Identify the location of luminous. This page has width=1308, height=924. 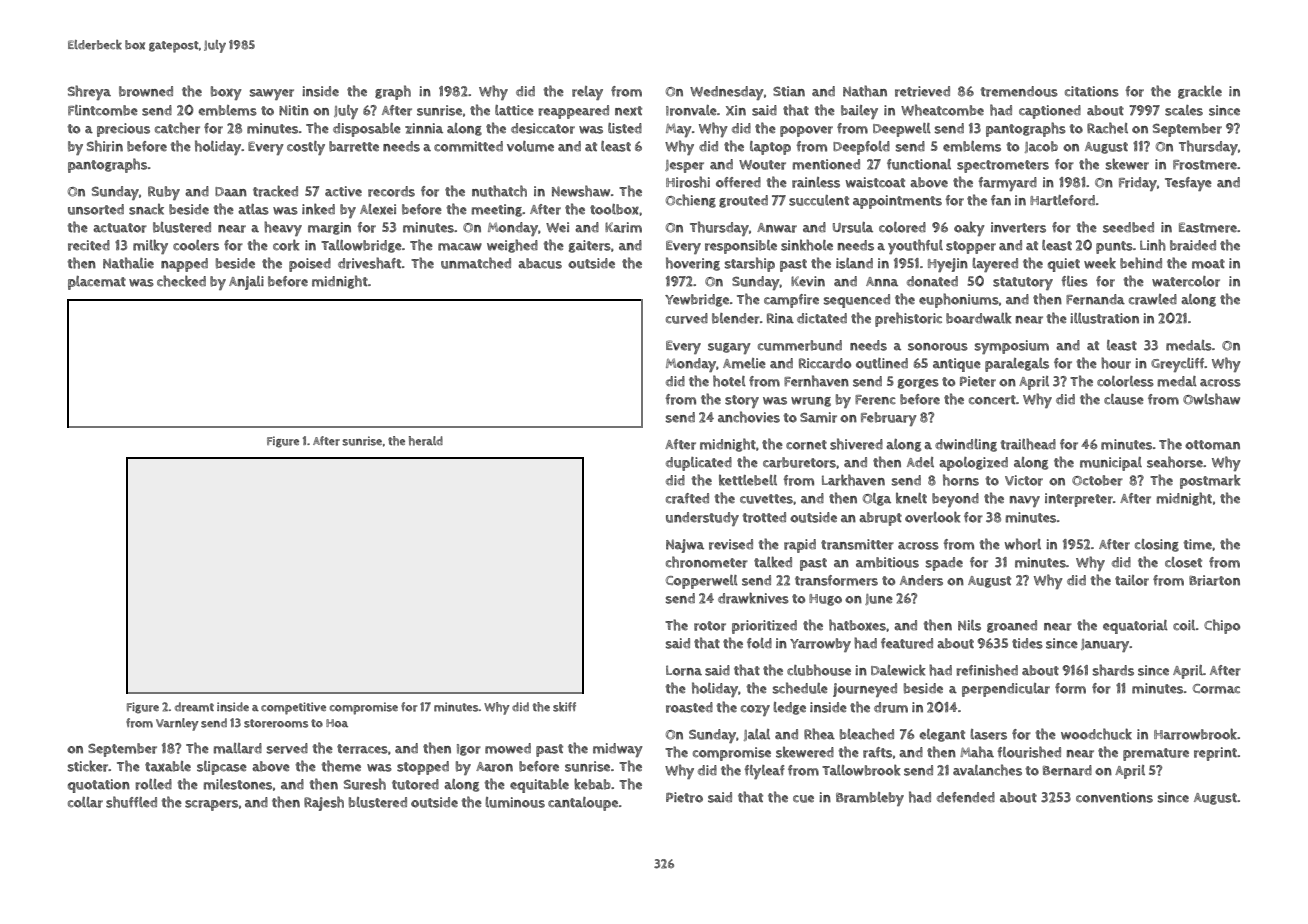
(515, 802).
